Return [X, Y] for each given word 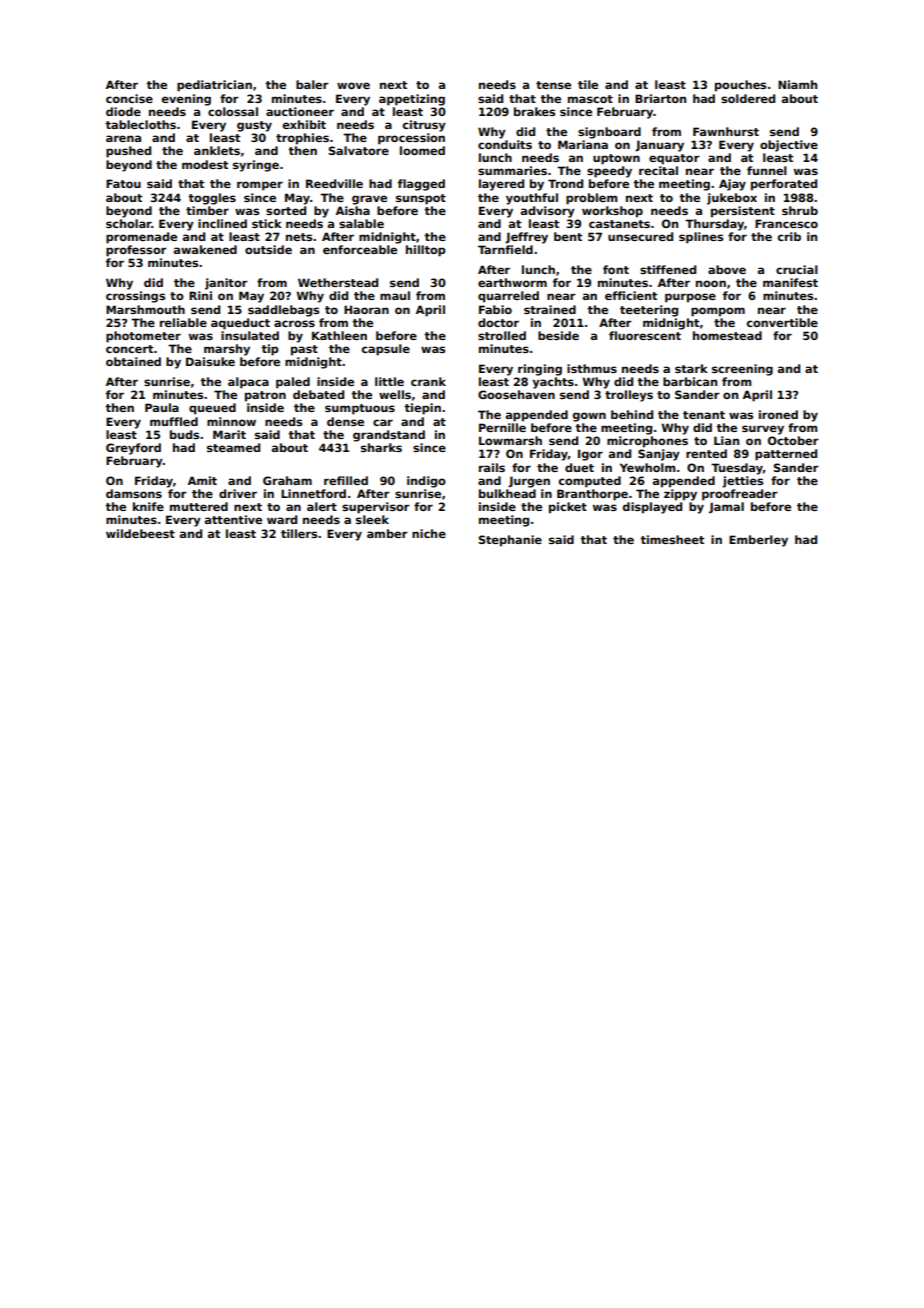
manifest [790, 282]
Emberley [758, 541]
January [659, 146]
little [389, 381]
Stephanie [510, 541]
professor [136, 251]
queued [212, 409]
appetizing [412, 100]
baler [312, 84]
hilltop [426, 251]
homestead [727, 335]
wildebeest [140, 533]
